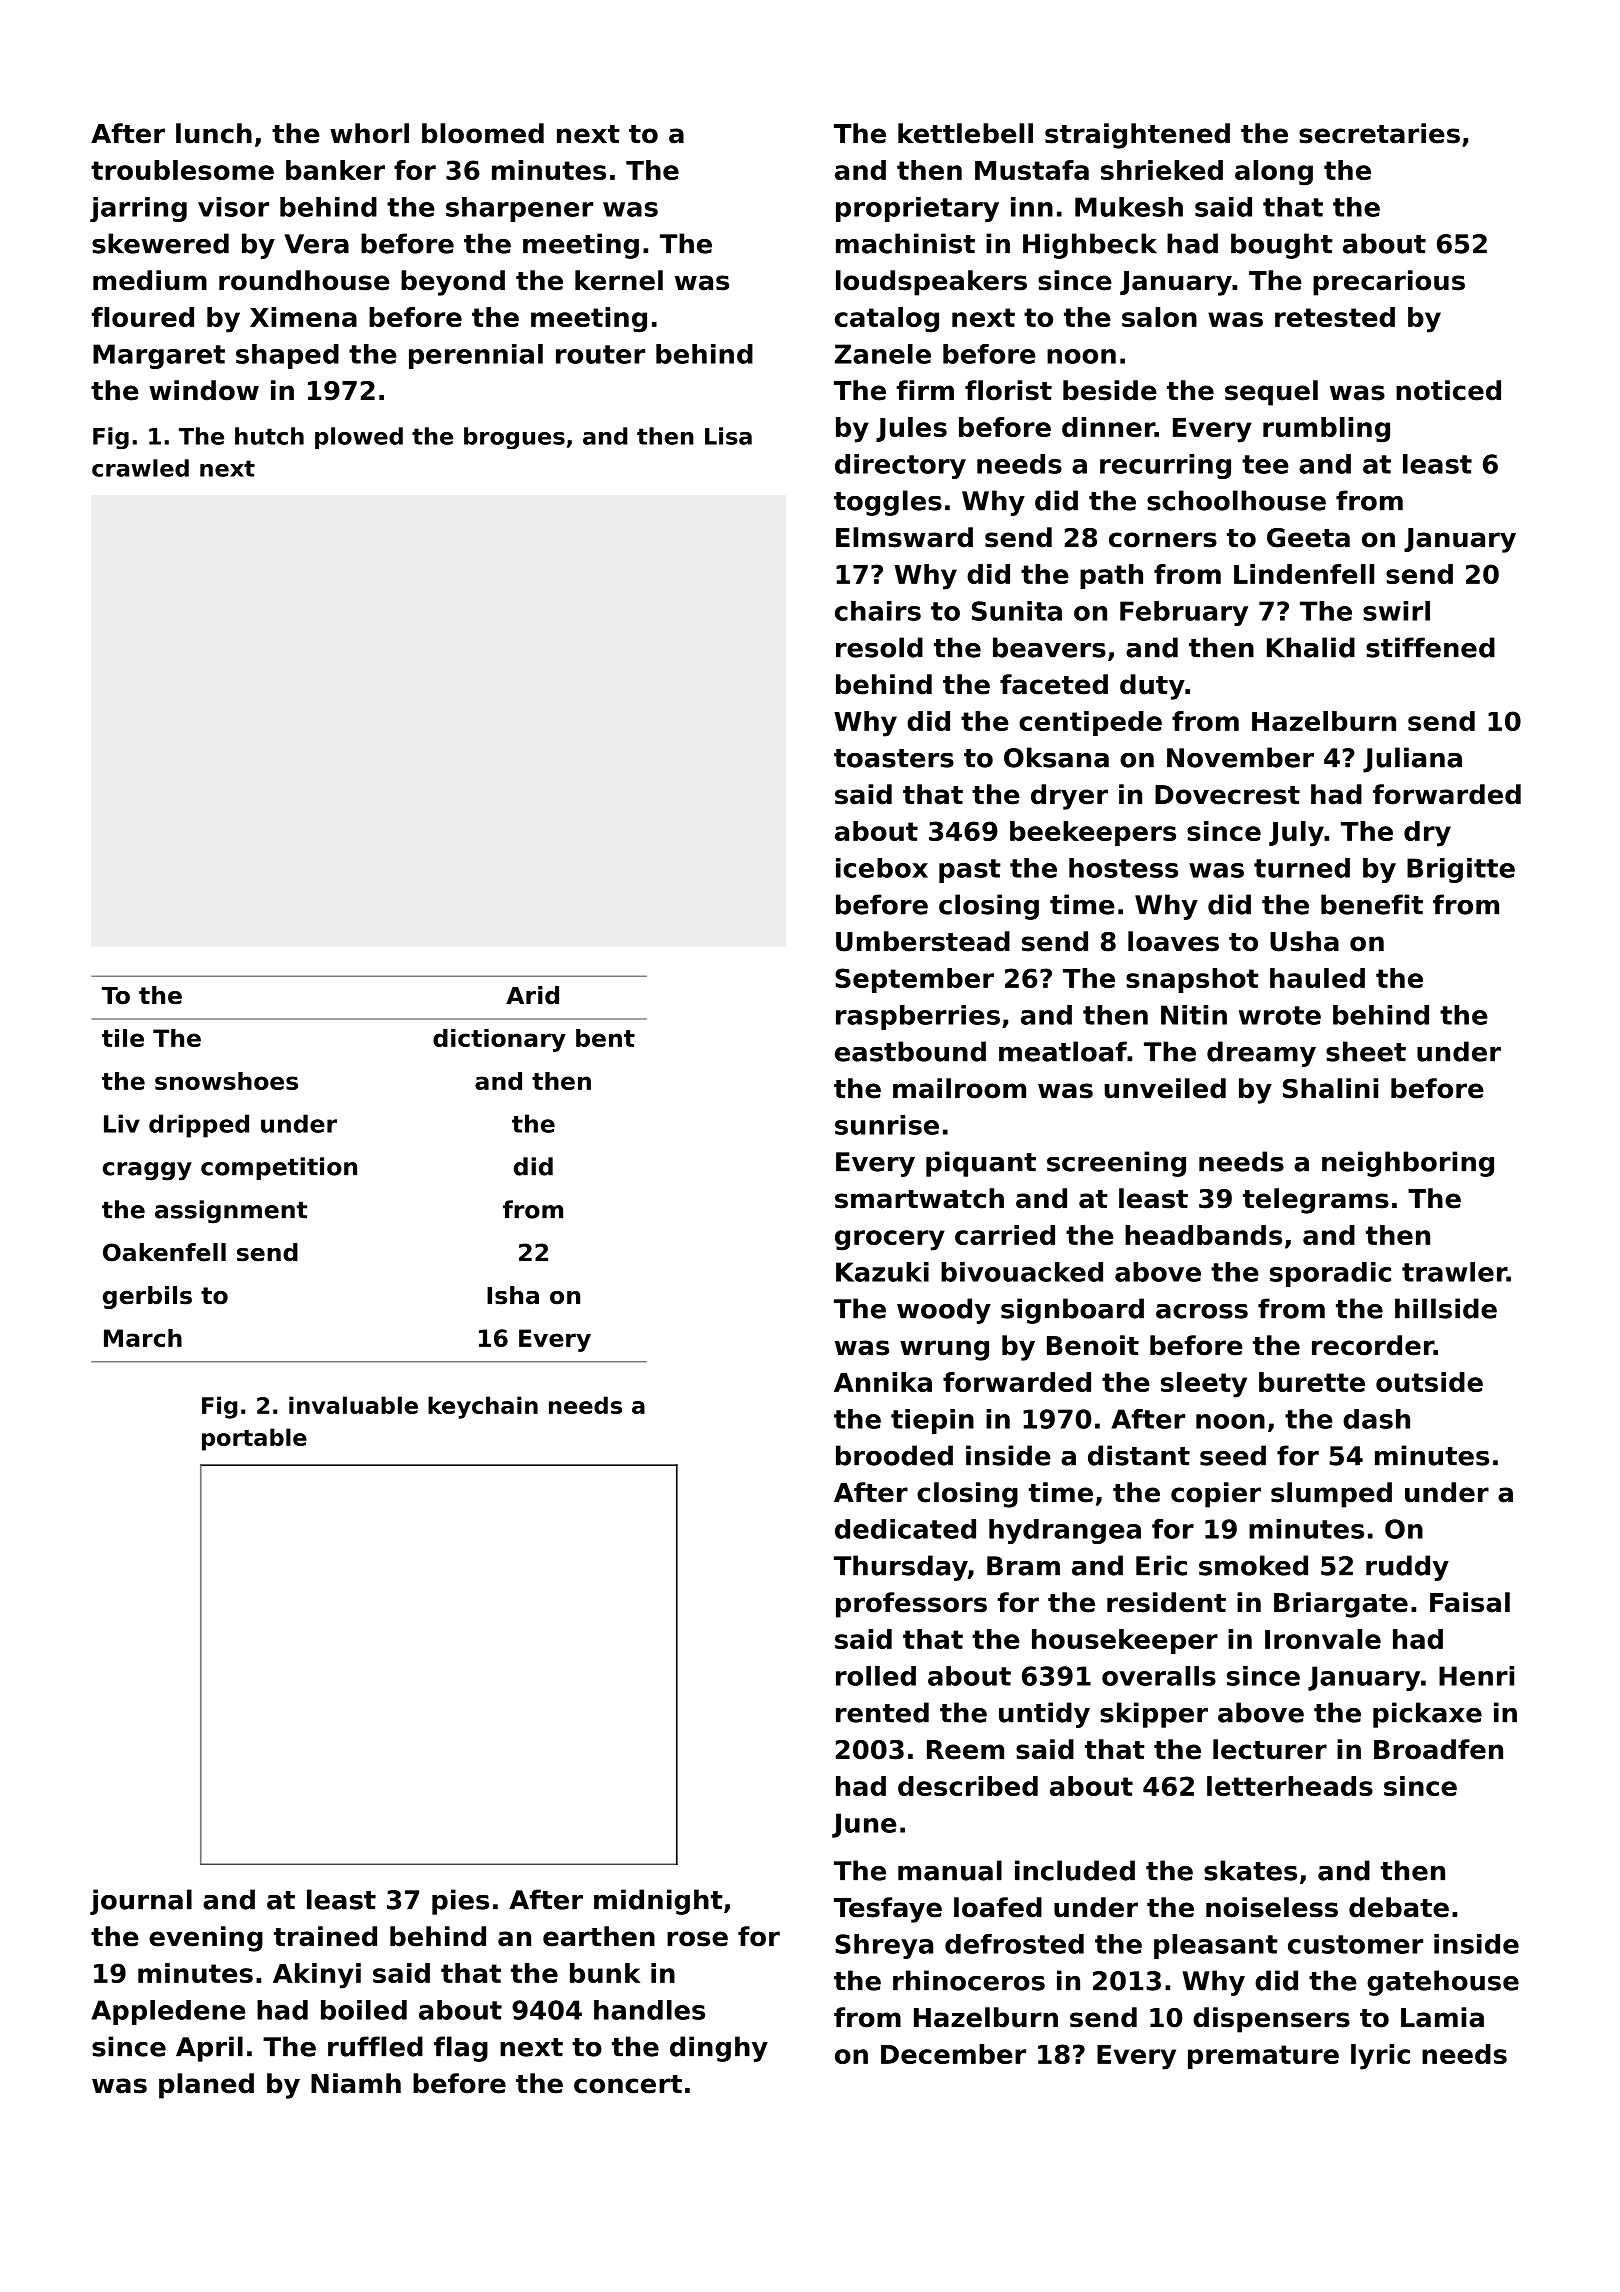 This screenshot has width=1620, height=2292. Describe the element at coordinates (959, 1088) in the screenshot. I see `mailroom` at that location.
